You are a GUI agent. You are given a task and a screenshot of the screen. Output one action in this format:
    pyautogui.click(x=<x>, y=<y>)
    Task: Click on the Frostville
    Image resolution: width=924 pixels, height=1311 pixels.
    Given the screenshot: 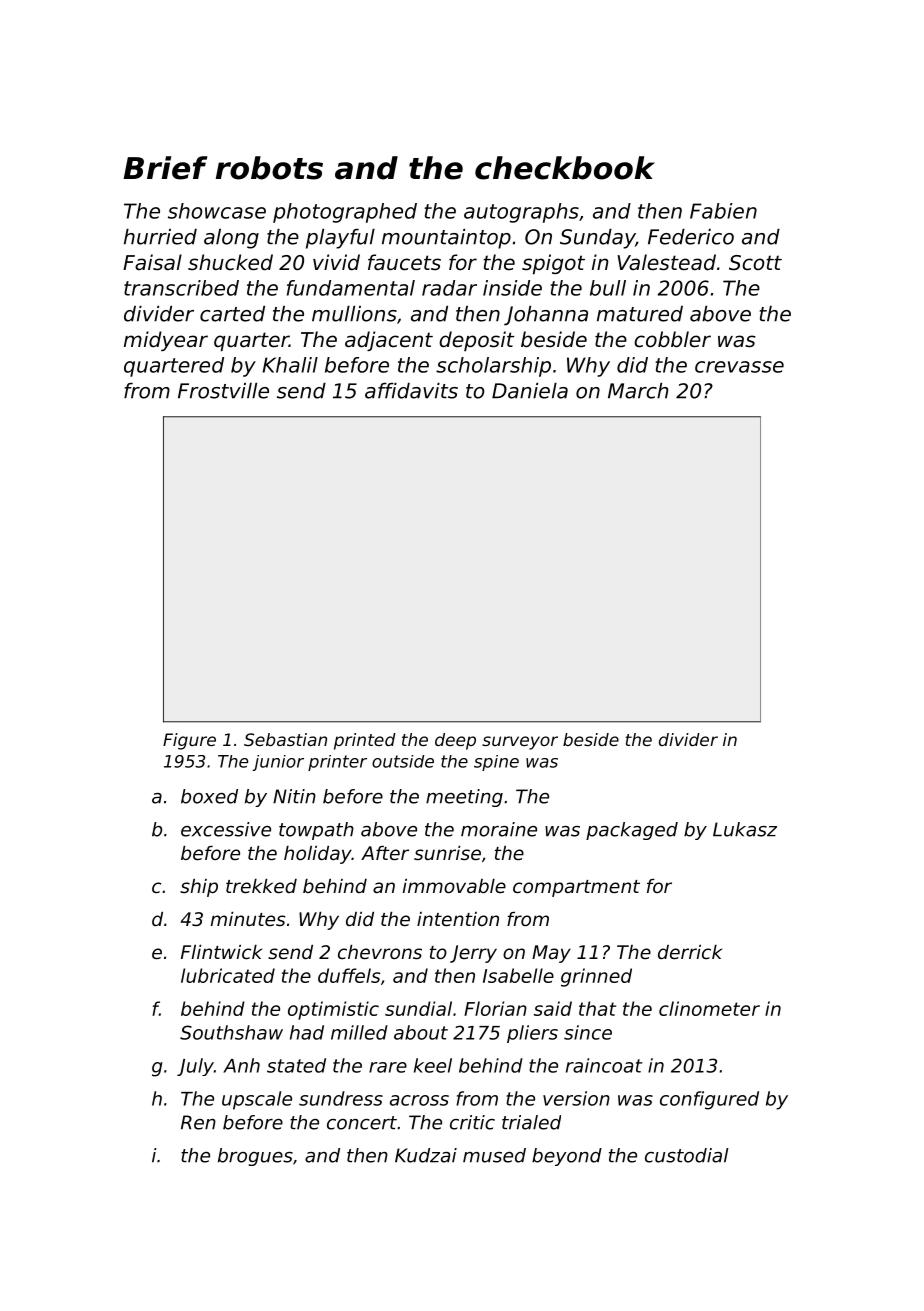 What is the action you would take?
    pyautogui.click(x=223, y=391)
